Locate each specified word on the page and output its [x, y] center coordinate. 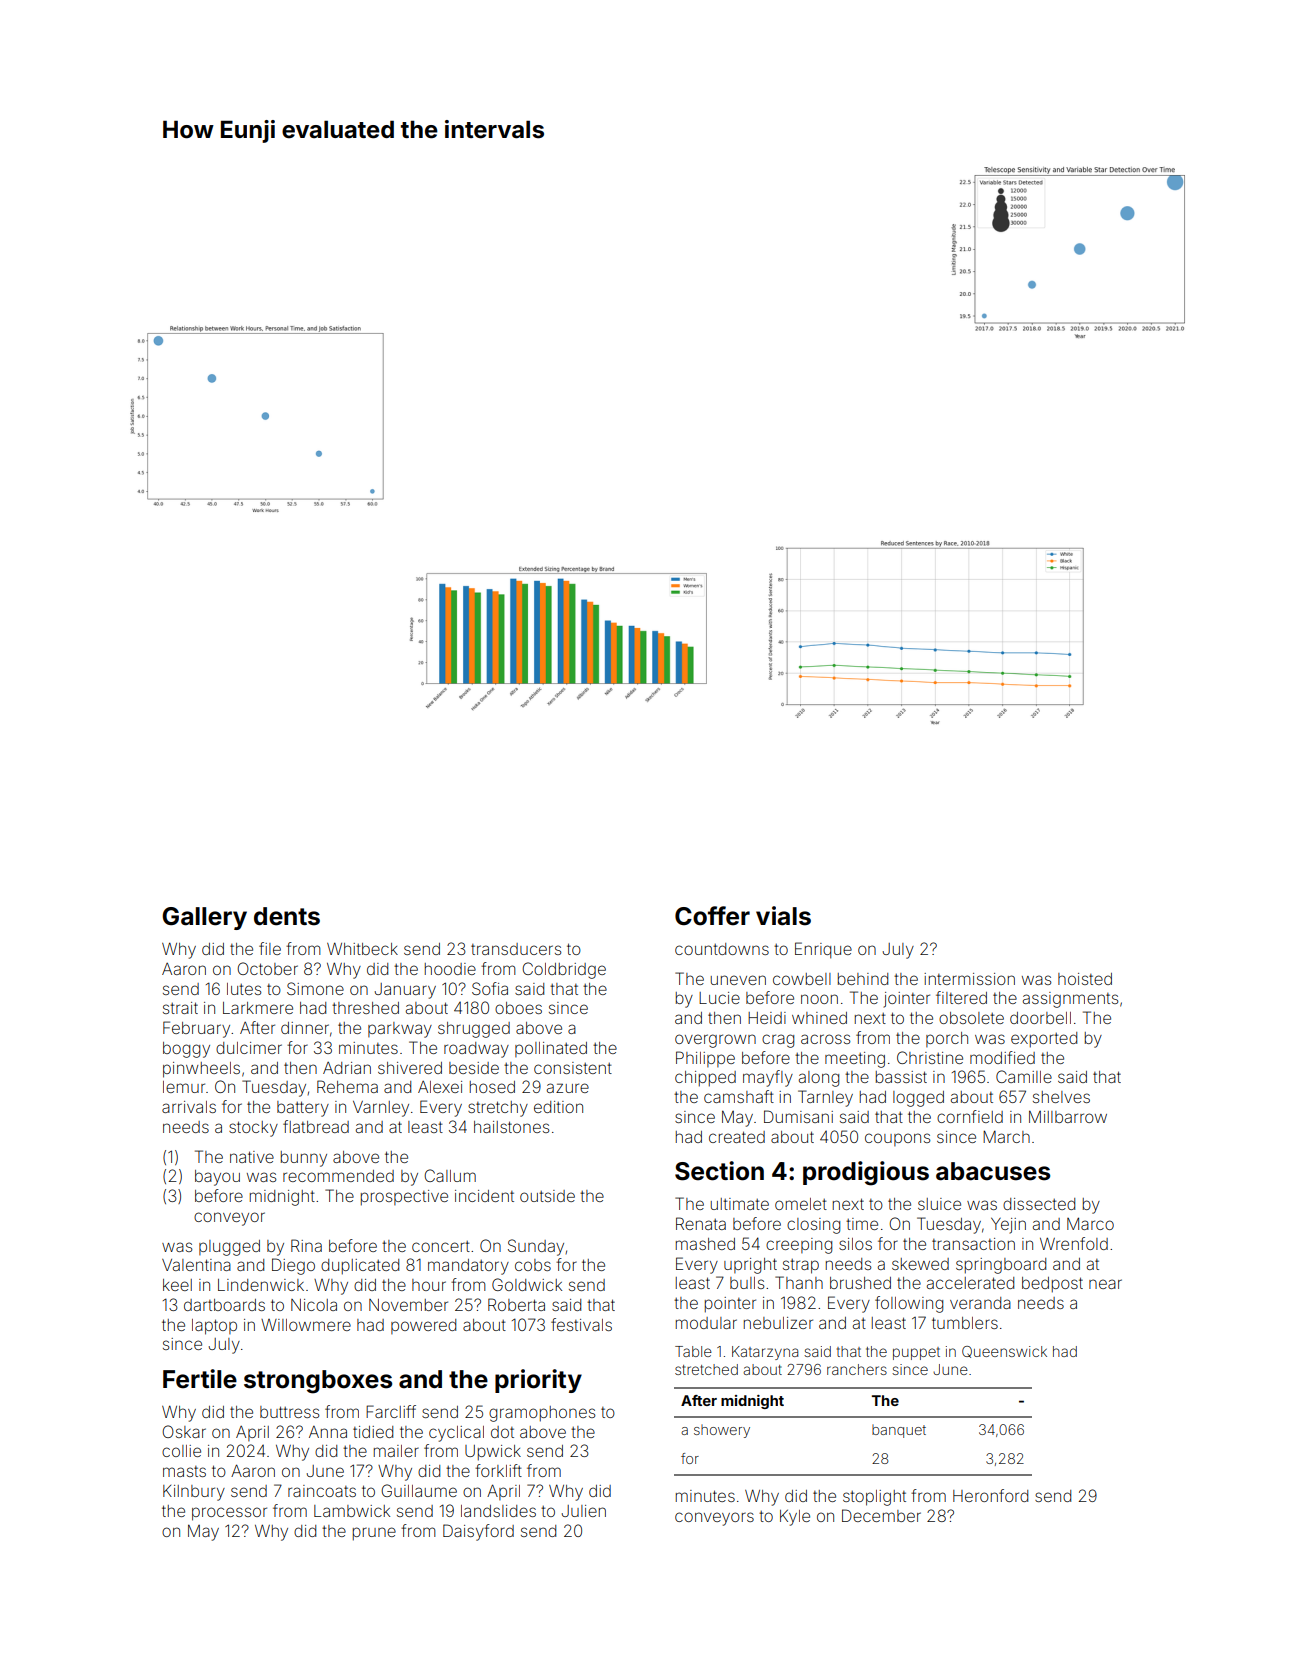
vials [783, 916]
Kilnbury [194, 1493]
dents [287, 916]
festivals [581, 1324]
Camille [1024, 1076]
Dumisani [798, 1116]
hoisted [1085, 979]
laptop [214, 1327]
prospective [404, 1198]
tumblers [965, 1323]
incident [484, 1196]
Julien [584, 1511]
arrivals [189, 1107]
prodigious [866, 1173]
